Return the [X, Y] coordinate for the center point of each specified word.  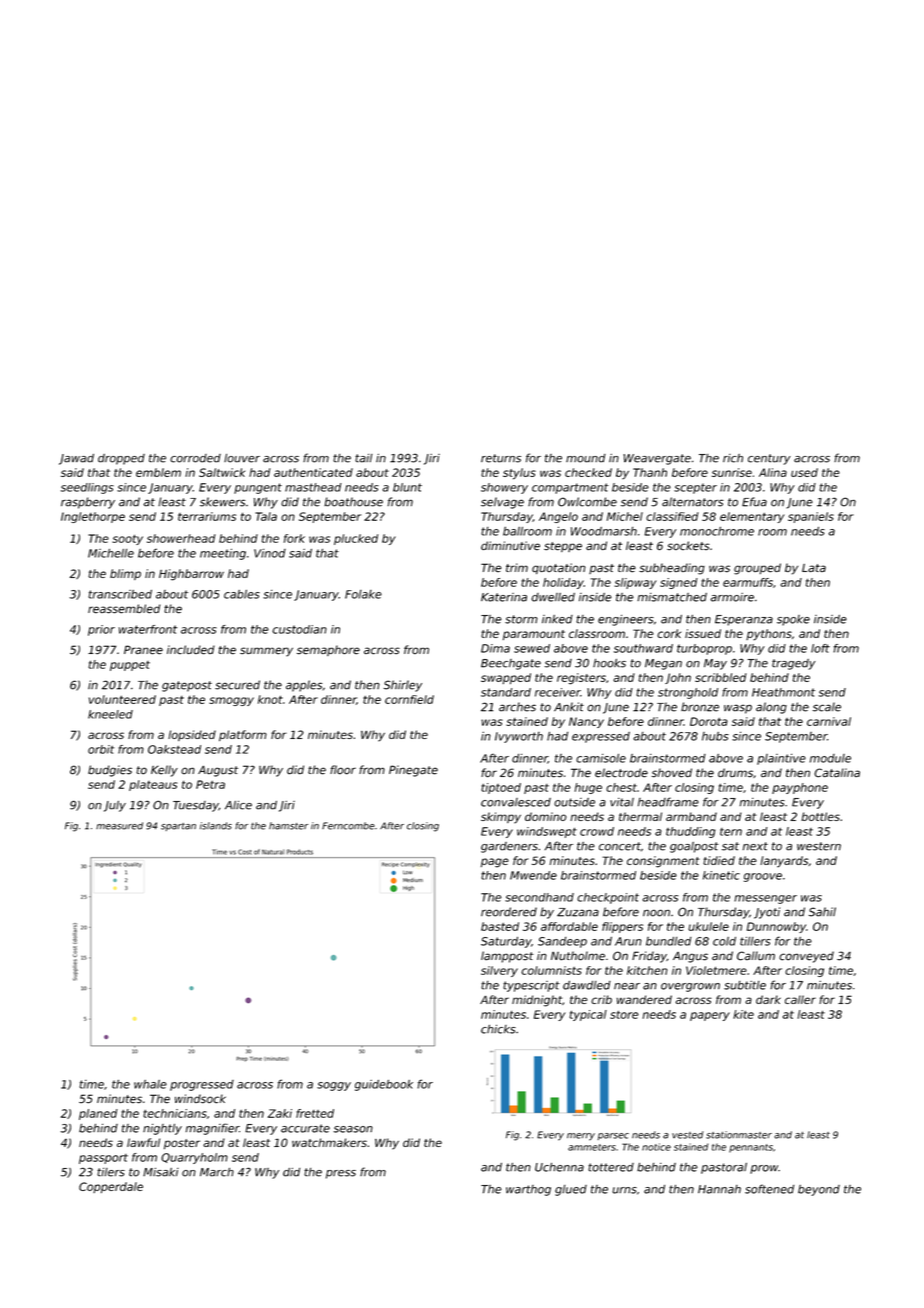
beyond [819, 1190]
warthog [528, 1190]
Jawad [76, 459]
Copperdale [111, 1187]
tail [364, 458]
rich [733, 458]
